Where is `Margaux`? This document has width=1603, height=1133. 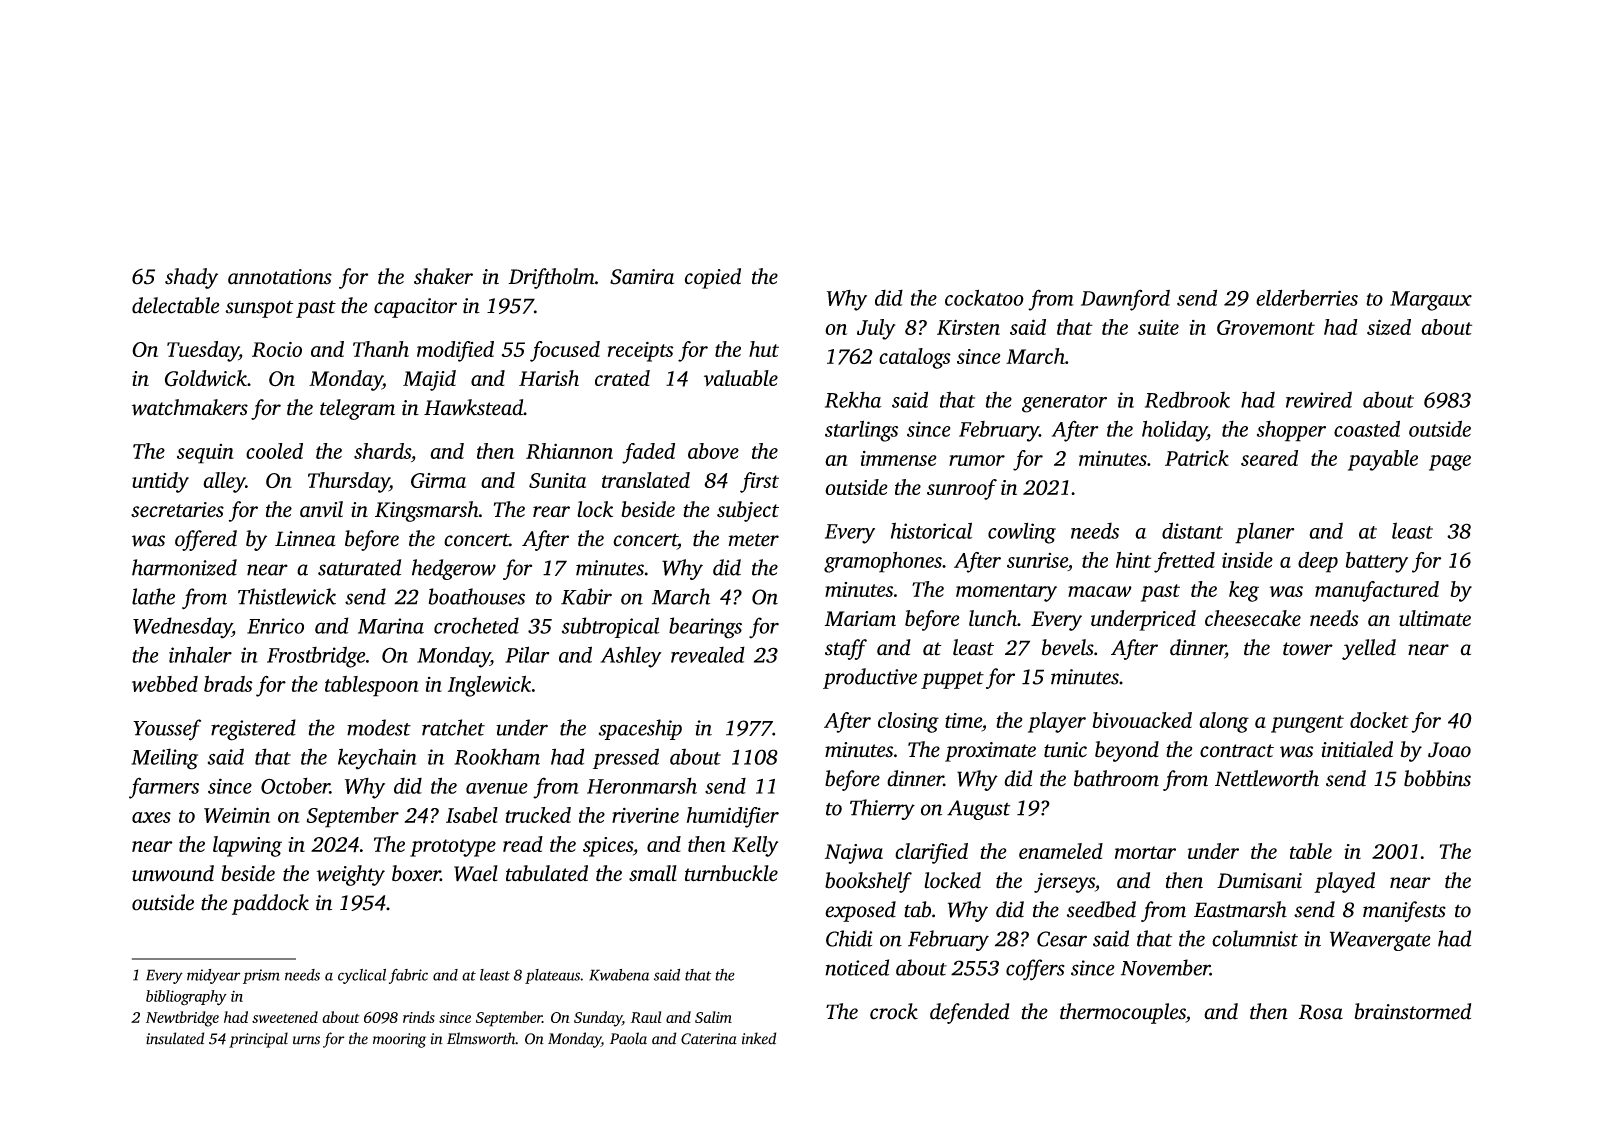
Margaux is located at coordinates (1431, 301).
